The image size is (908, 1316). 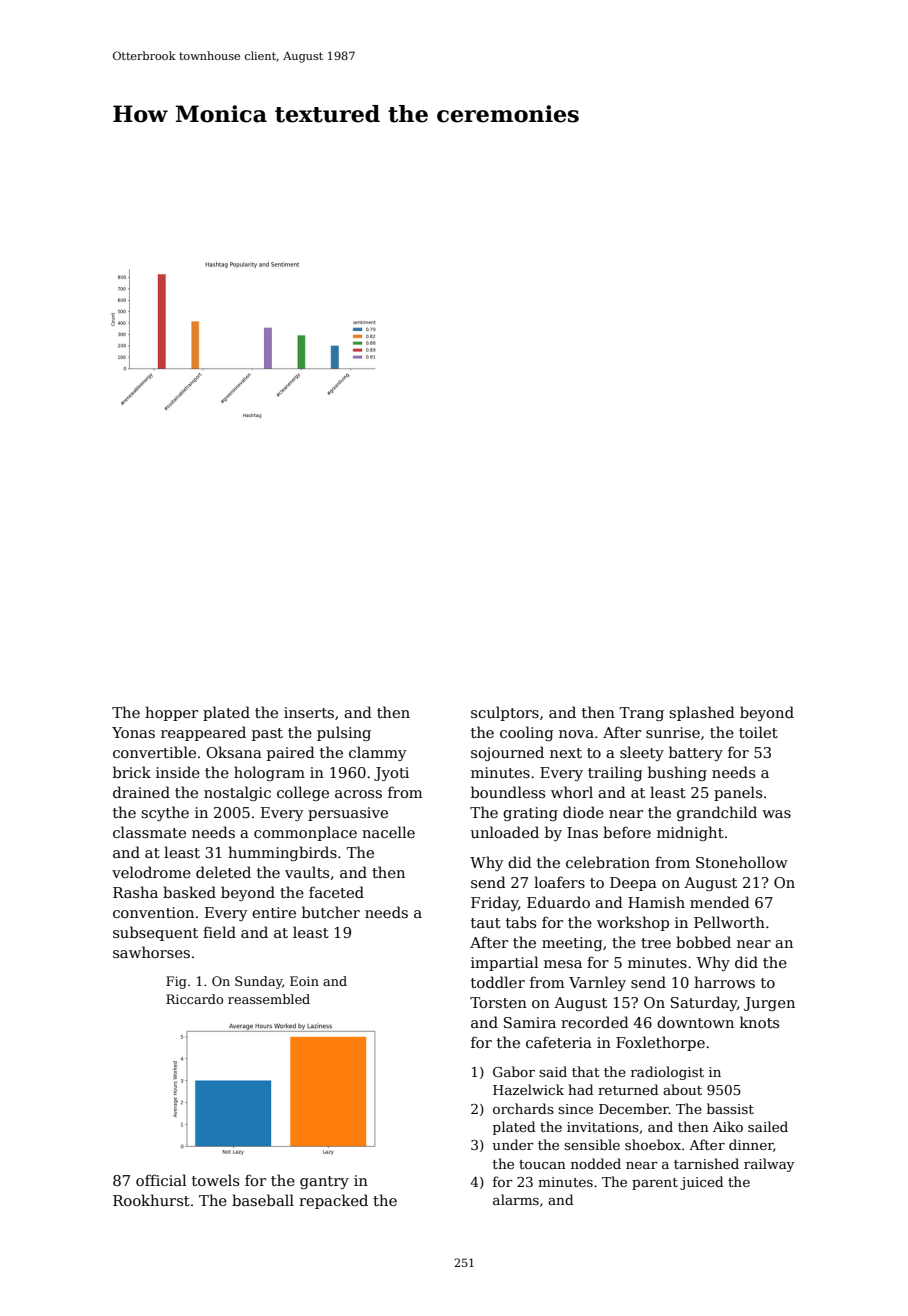 I want to click on Gabor, so click(x=514, y=1071).
